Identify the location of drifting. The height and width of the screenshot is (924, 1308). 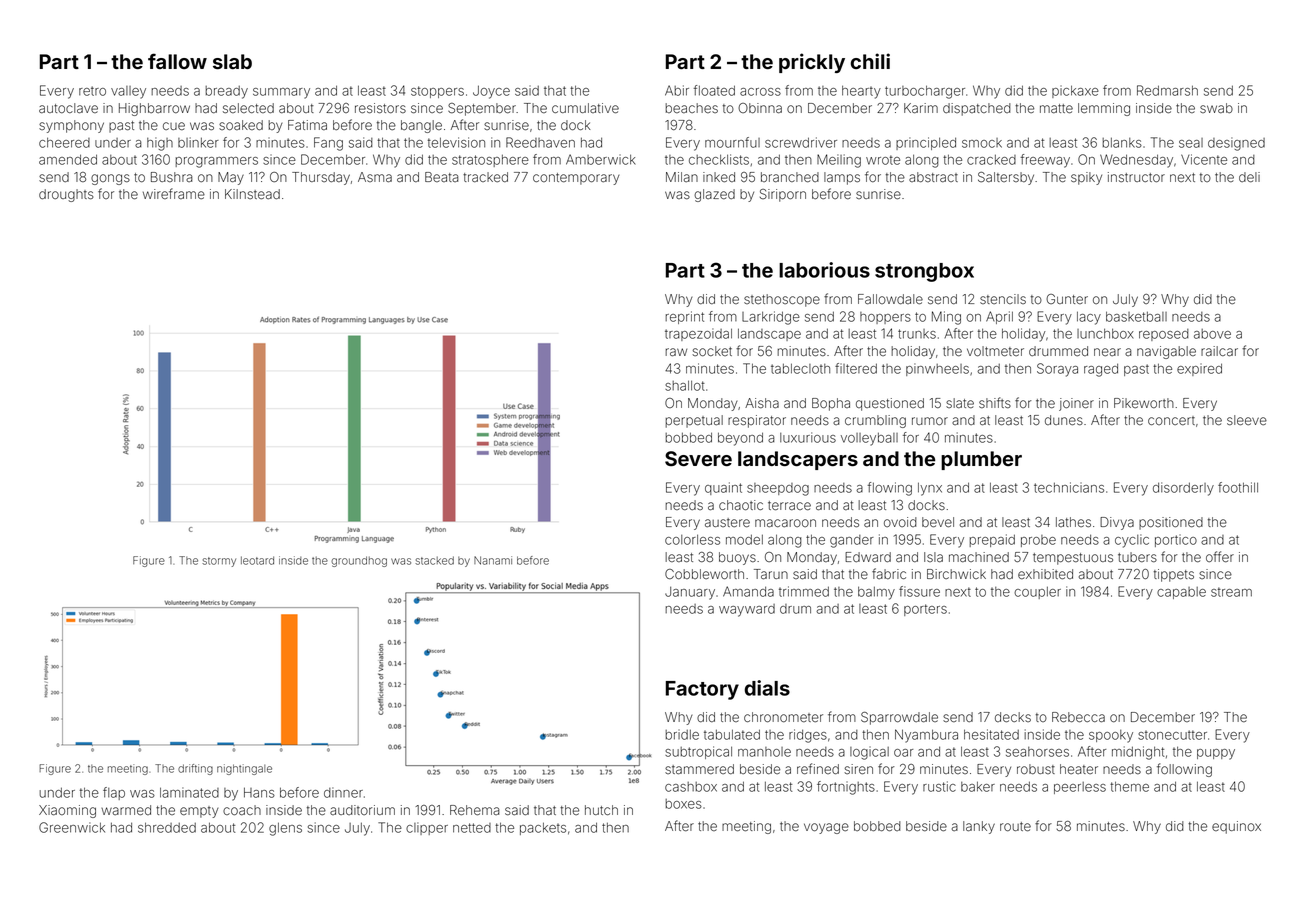
(195, 769).
